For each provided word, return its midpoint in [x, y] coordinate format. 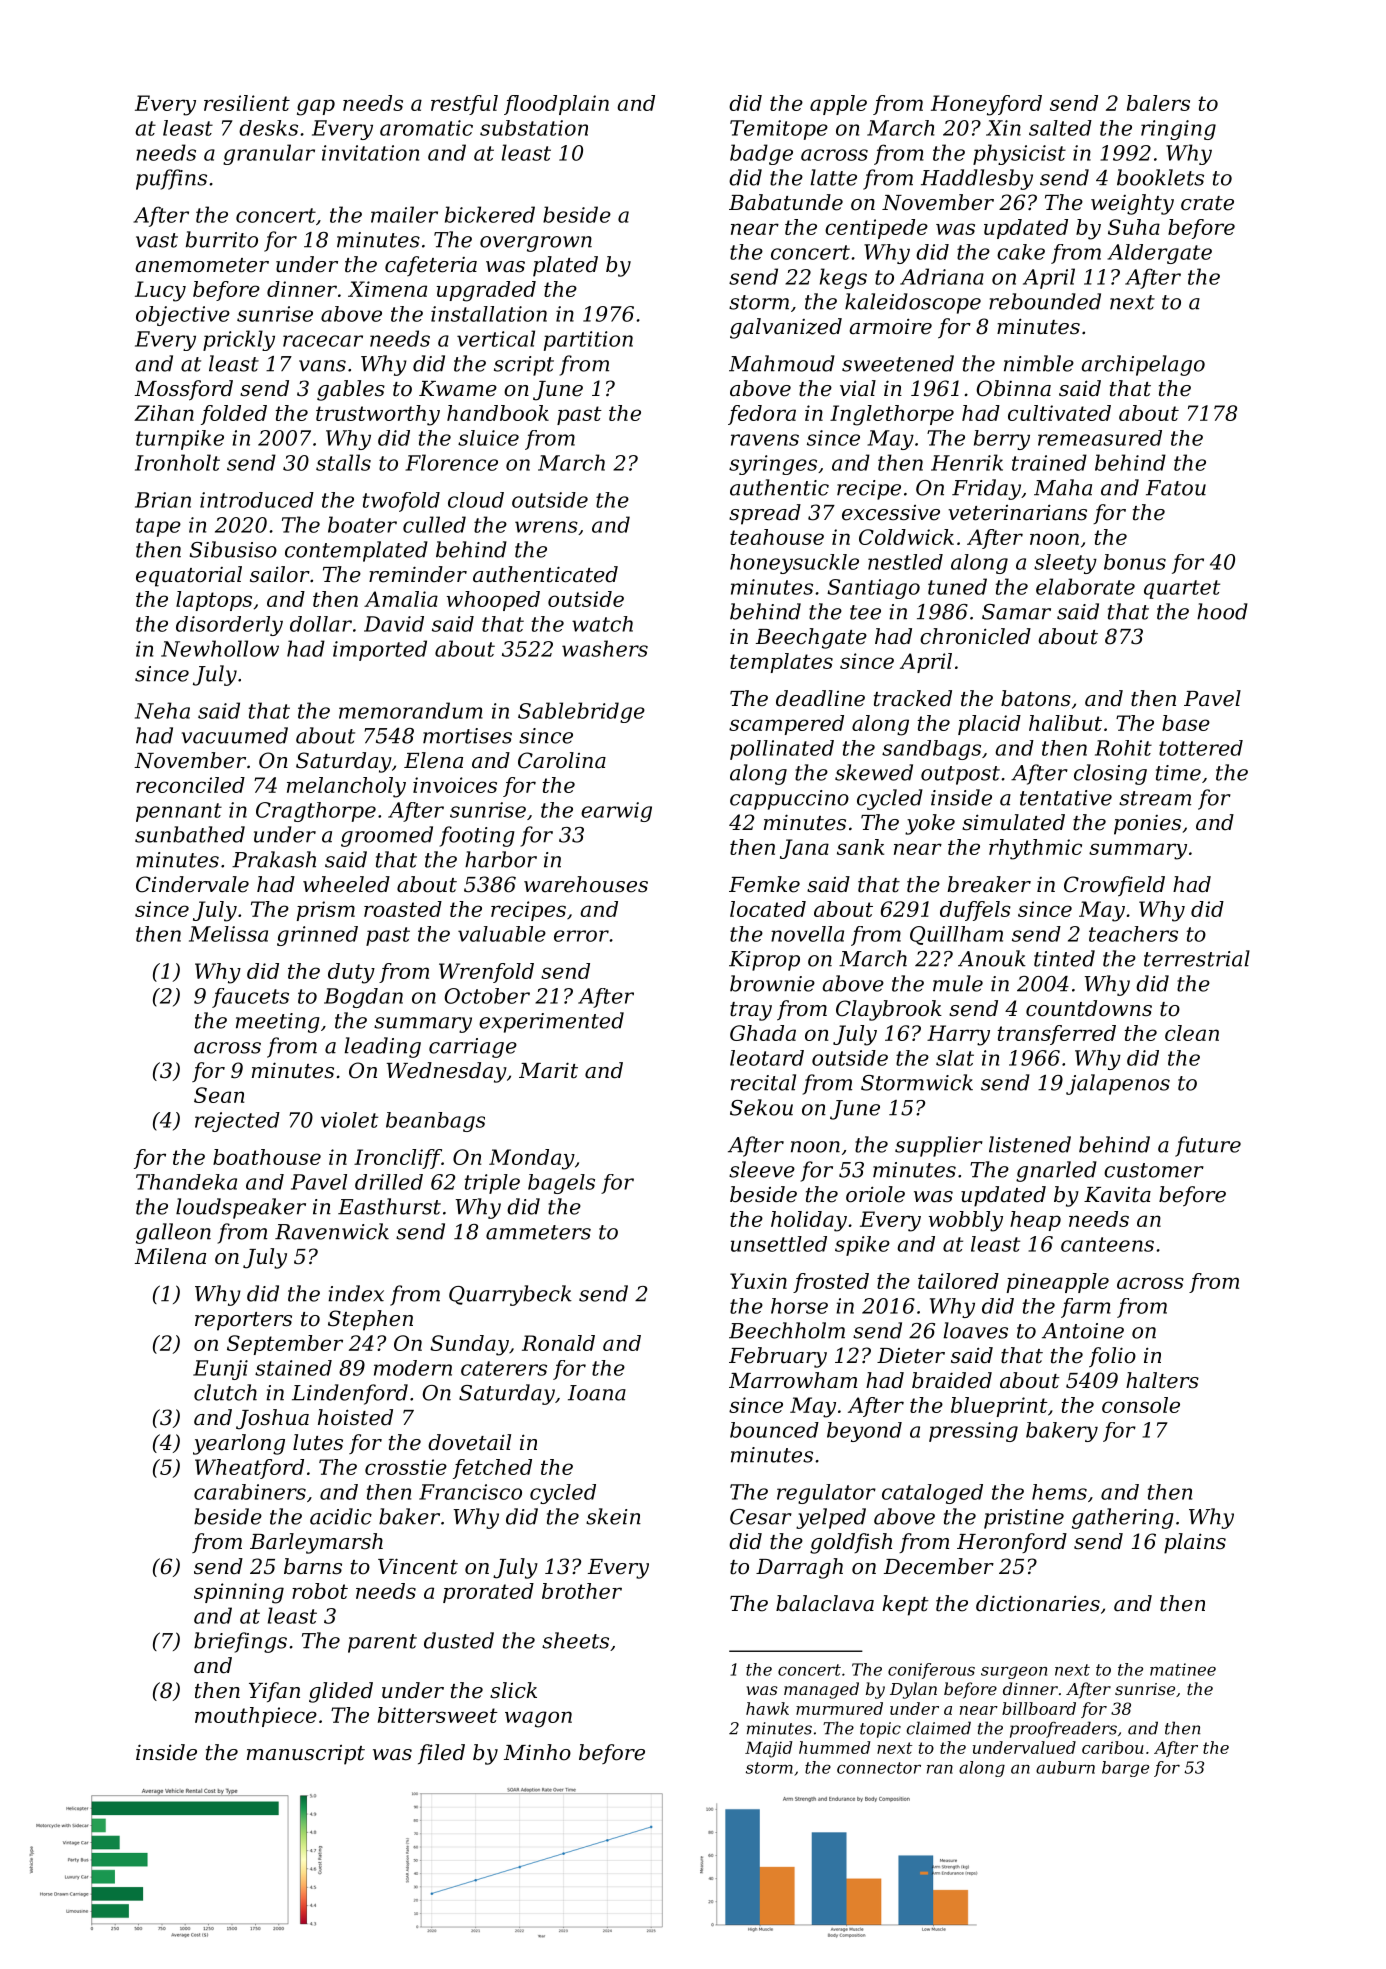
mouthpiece [256, 1717]
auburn [1065, 1767]
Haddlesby [977, 179]
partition [588, 341]
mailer [404, 214]
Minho [537, 1752]
